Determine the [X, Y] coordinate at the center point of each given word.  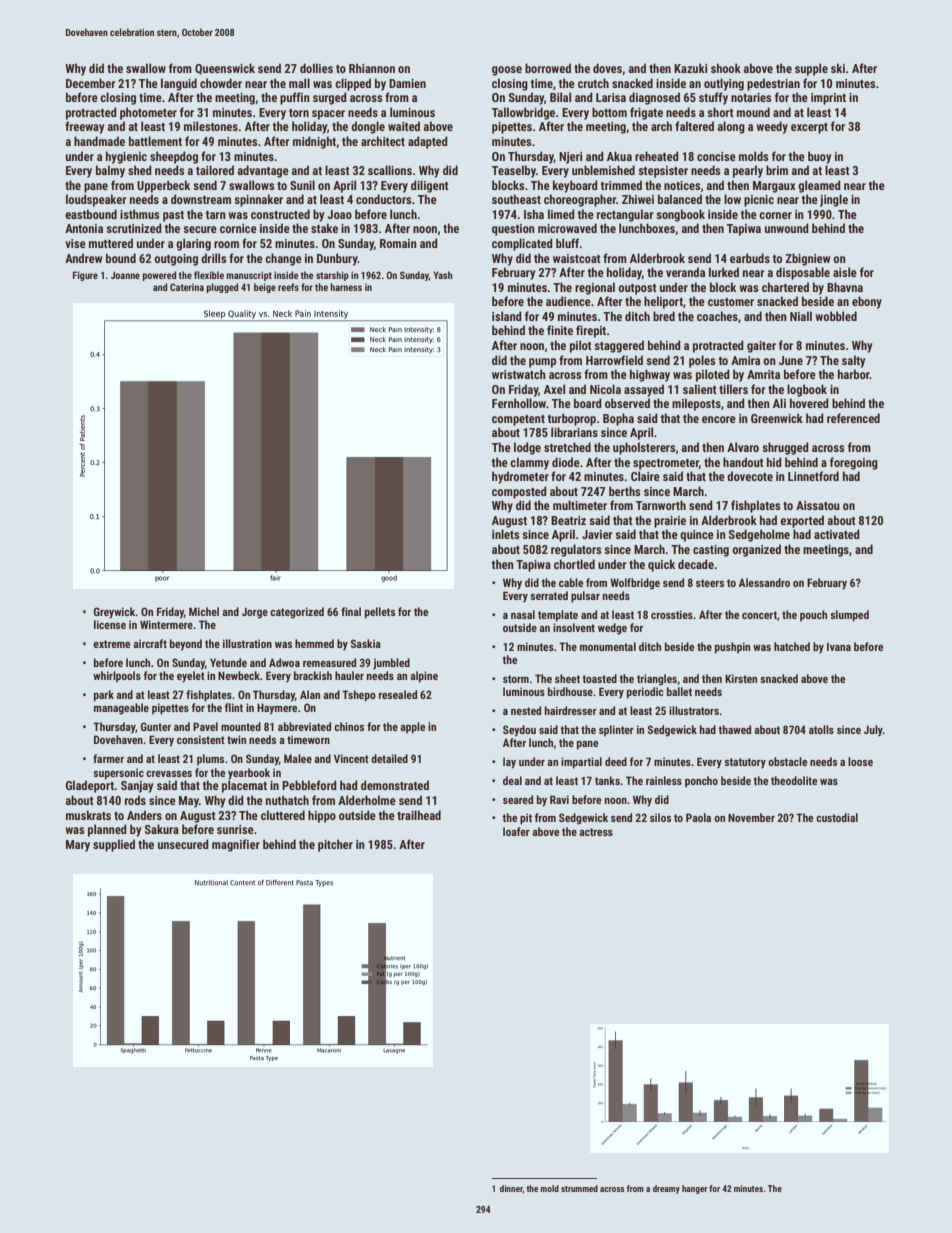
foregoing [854, 463]
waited [404, 126]
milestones [211, 126]
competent [518, 420]
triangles [657, 680]
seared [518, 799]
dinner [511, 1189]
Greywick [115, 613]
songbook [680, 215]
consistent [201, 739]
